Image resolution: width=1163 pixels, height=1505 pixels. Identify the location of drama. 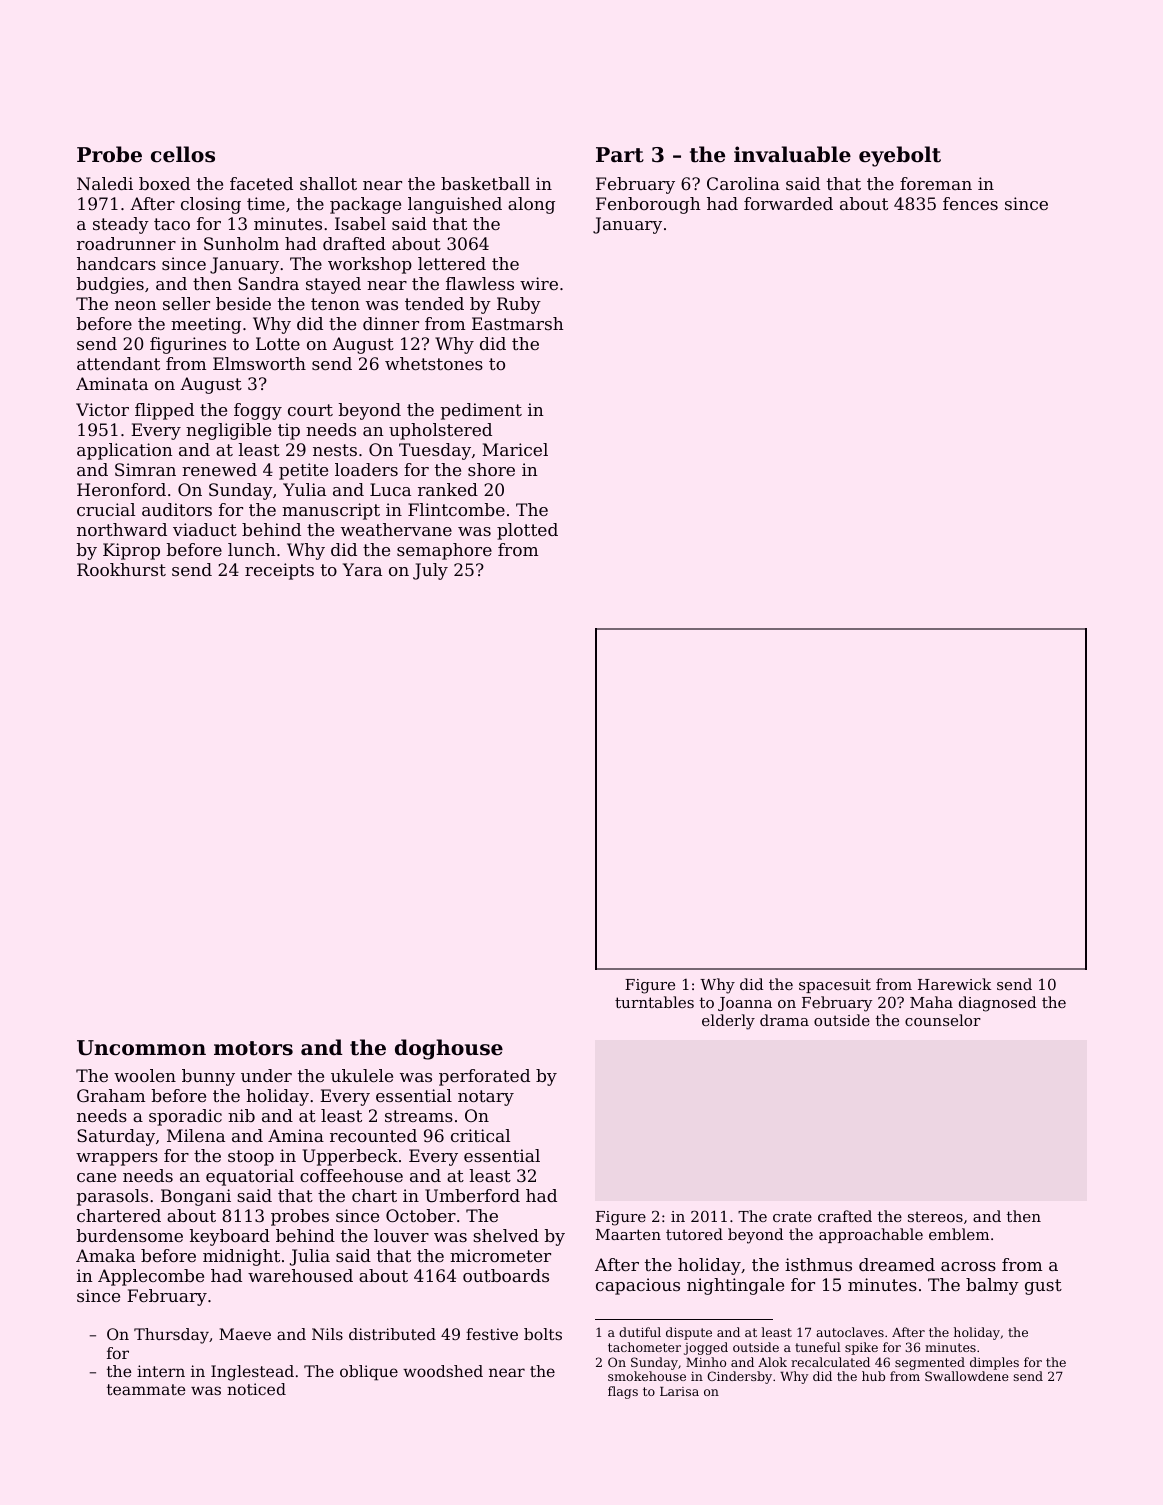
(784, 1020).
